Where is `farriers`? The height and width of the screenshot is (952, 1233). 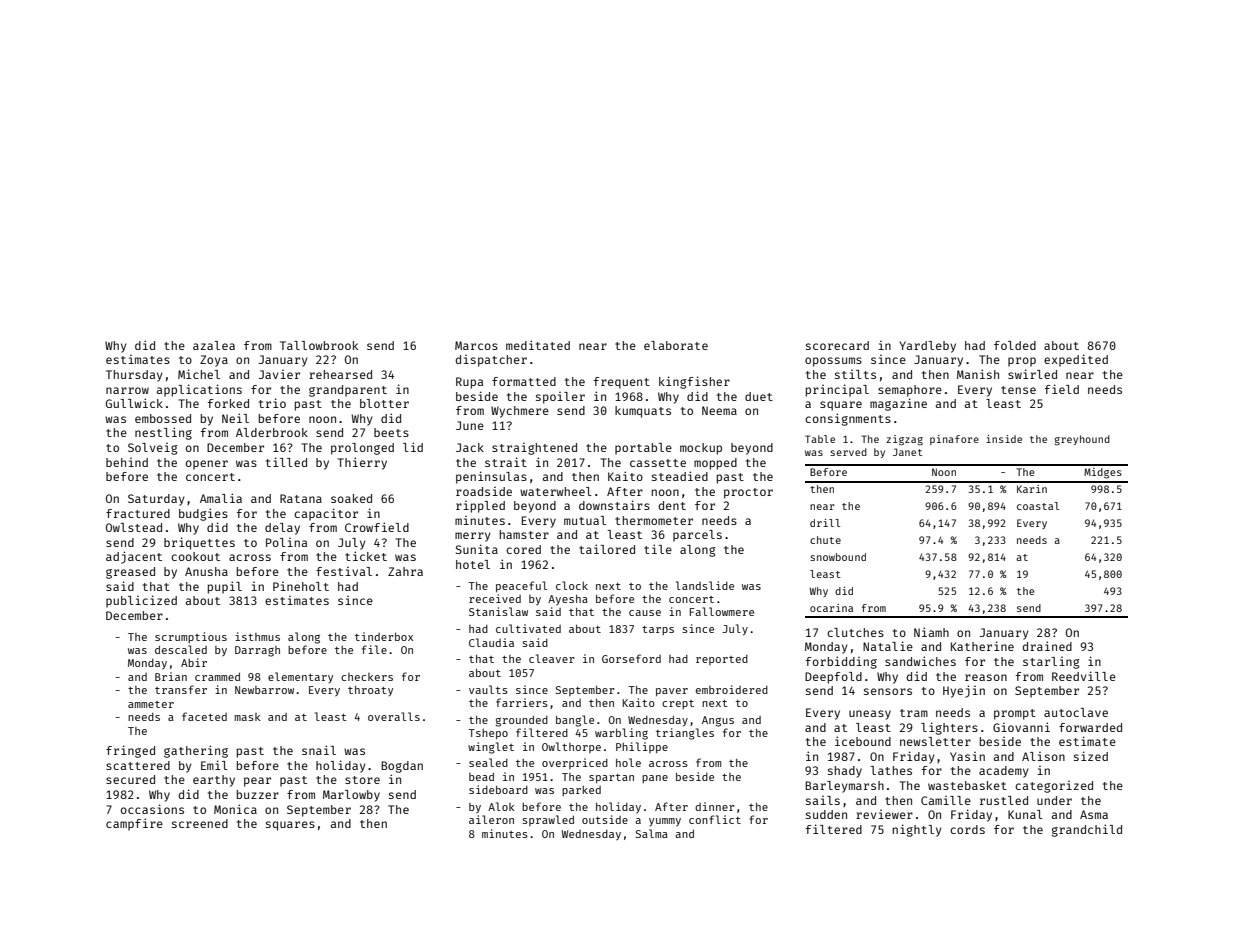
farriers is located at coordinates (522, 702).
